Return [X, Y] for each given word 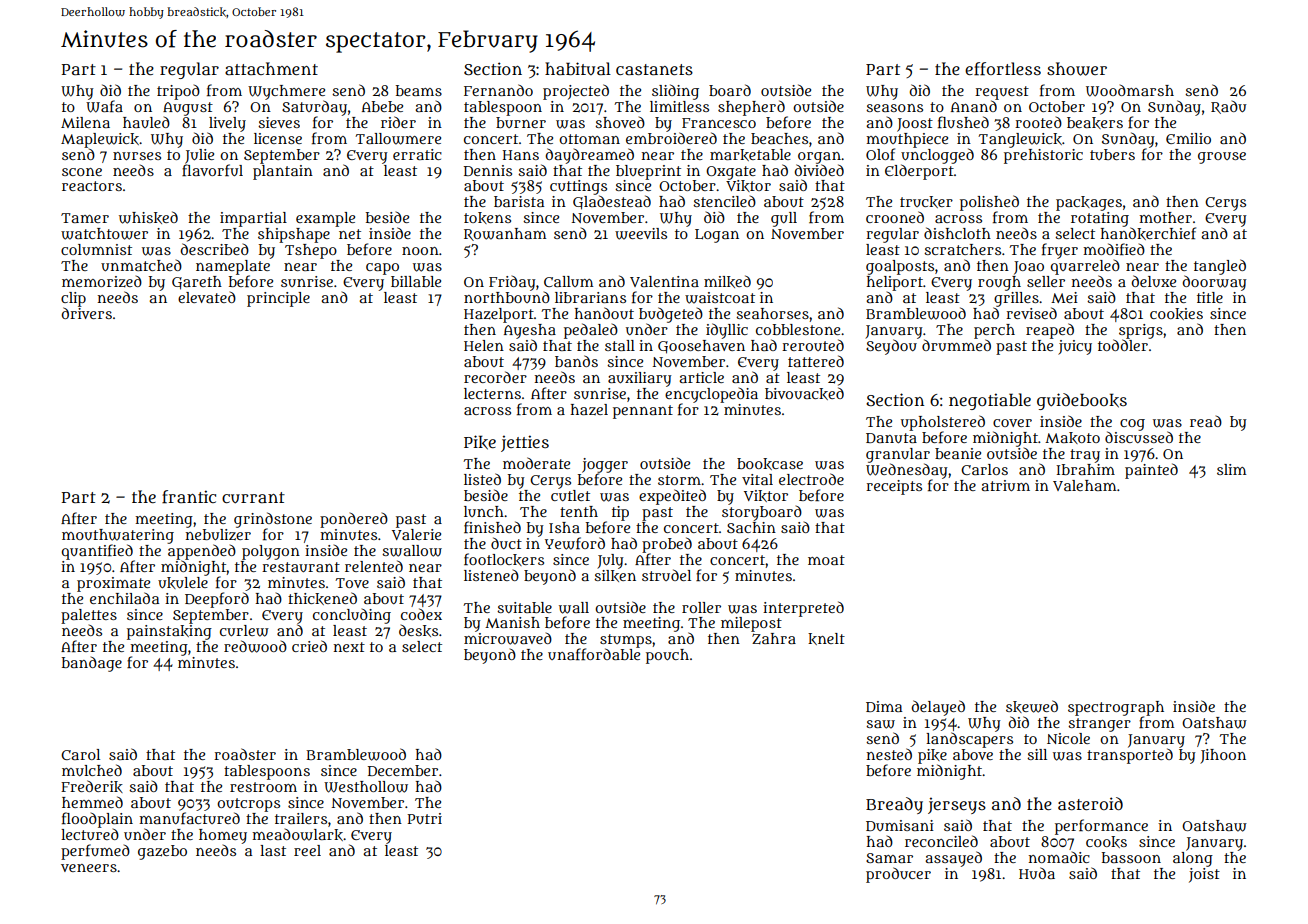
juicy [1075, 347]
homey [223, 836]
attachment [271, 68]
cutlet [570, 495]
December [403, 770]
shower [1077, 69]
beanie [958, 453]
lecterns [492, 393]
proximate [113, 584]
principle [278, 299]
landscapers [969, 740]
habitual [578, 69]
